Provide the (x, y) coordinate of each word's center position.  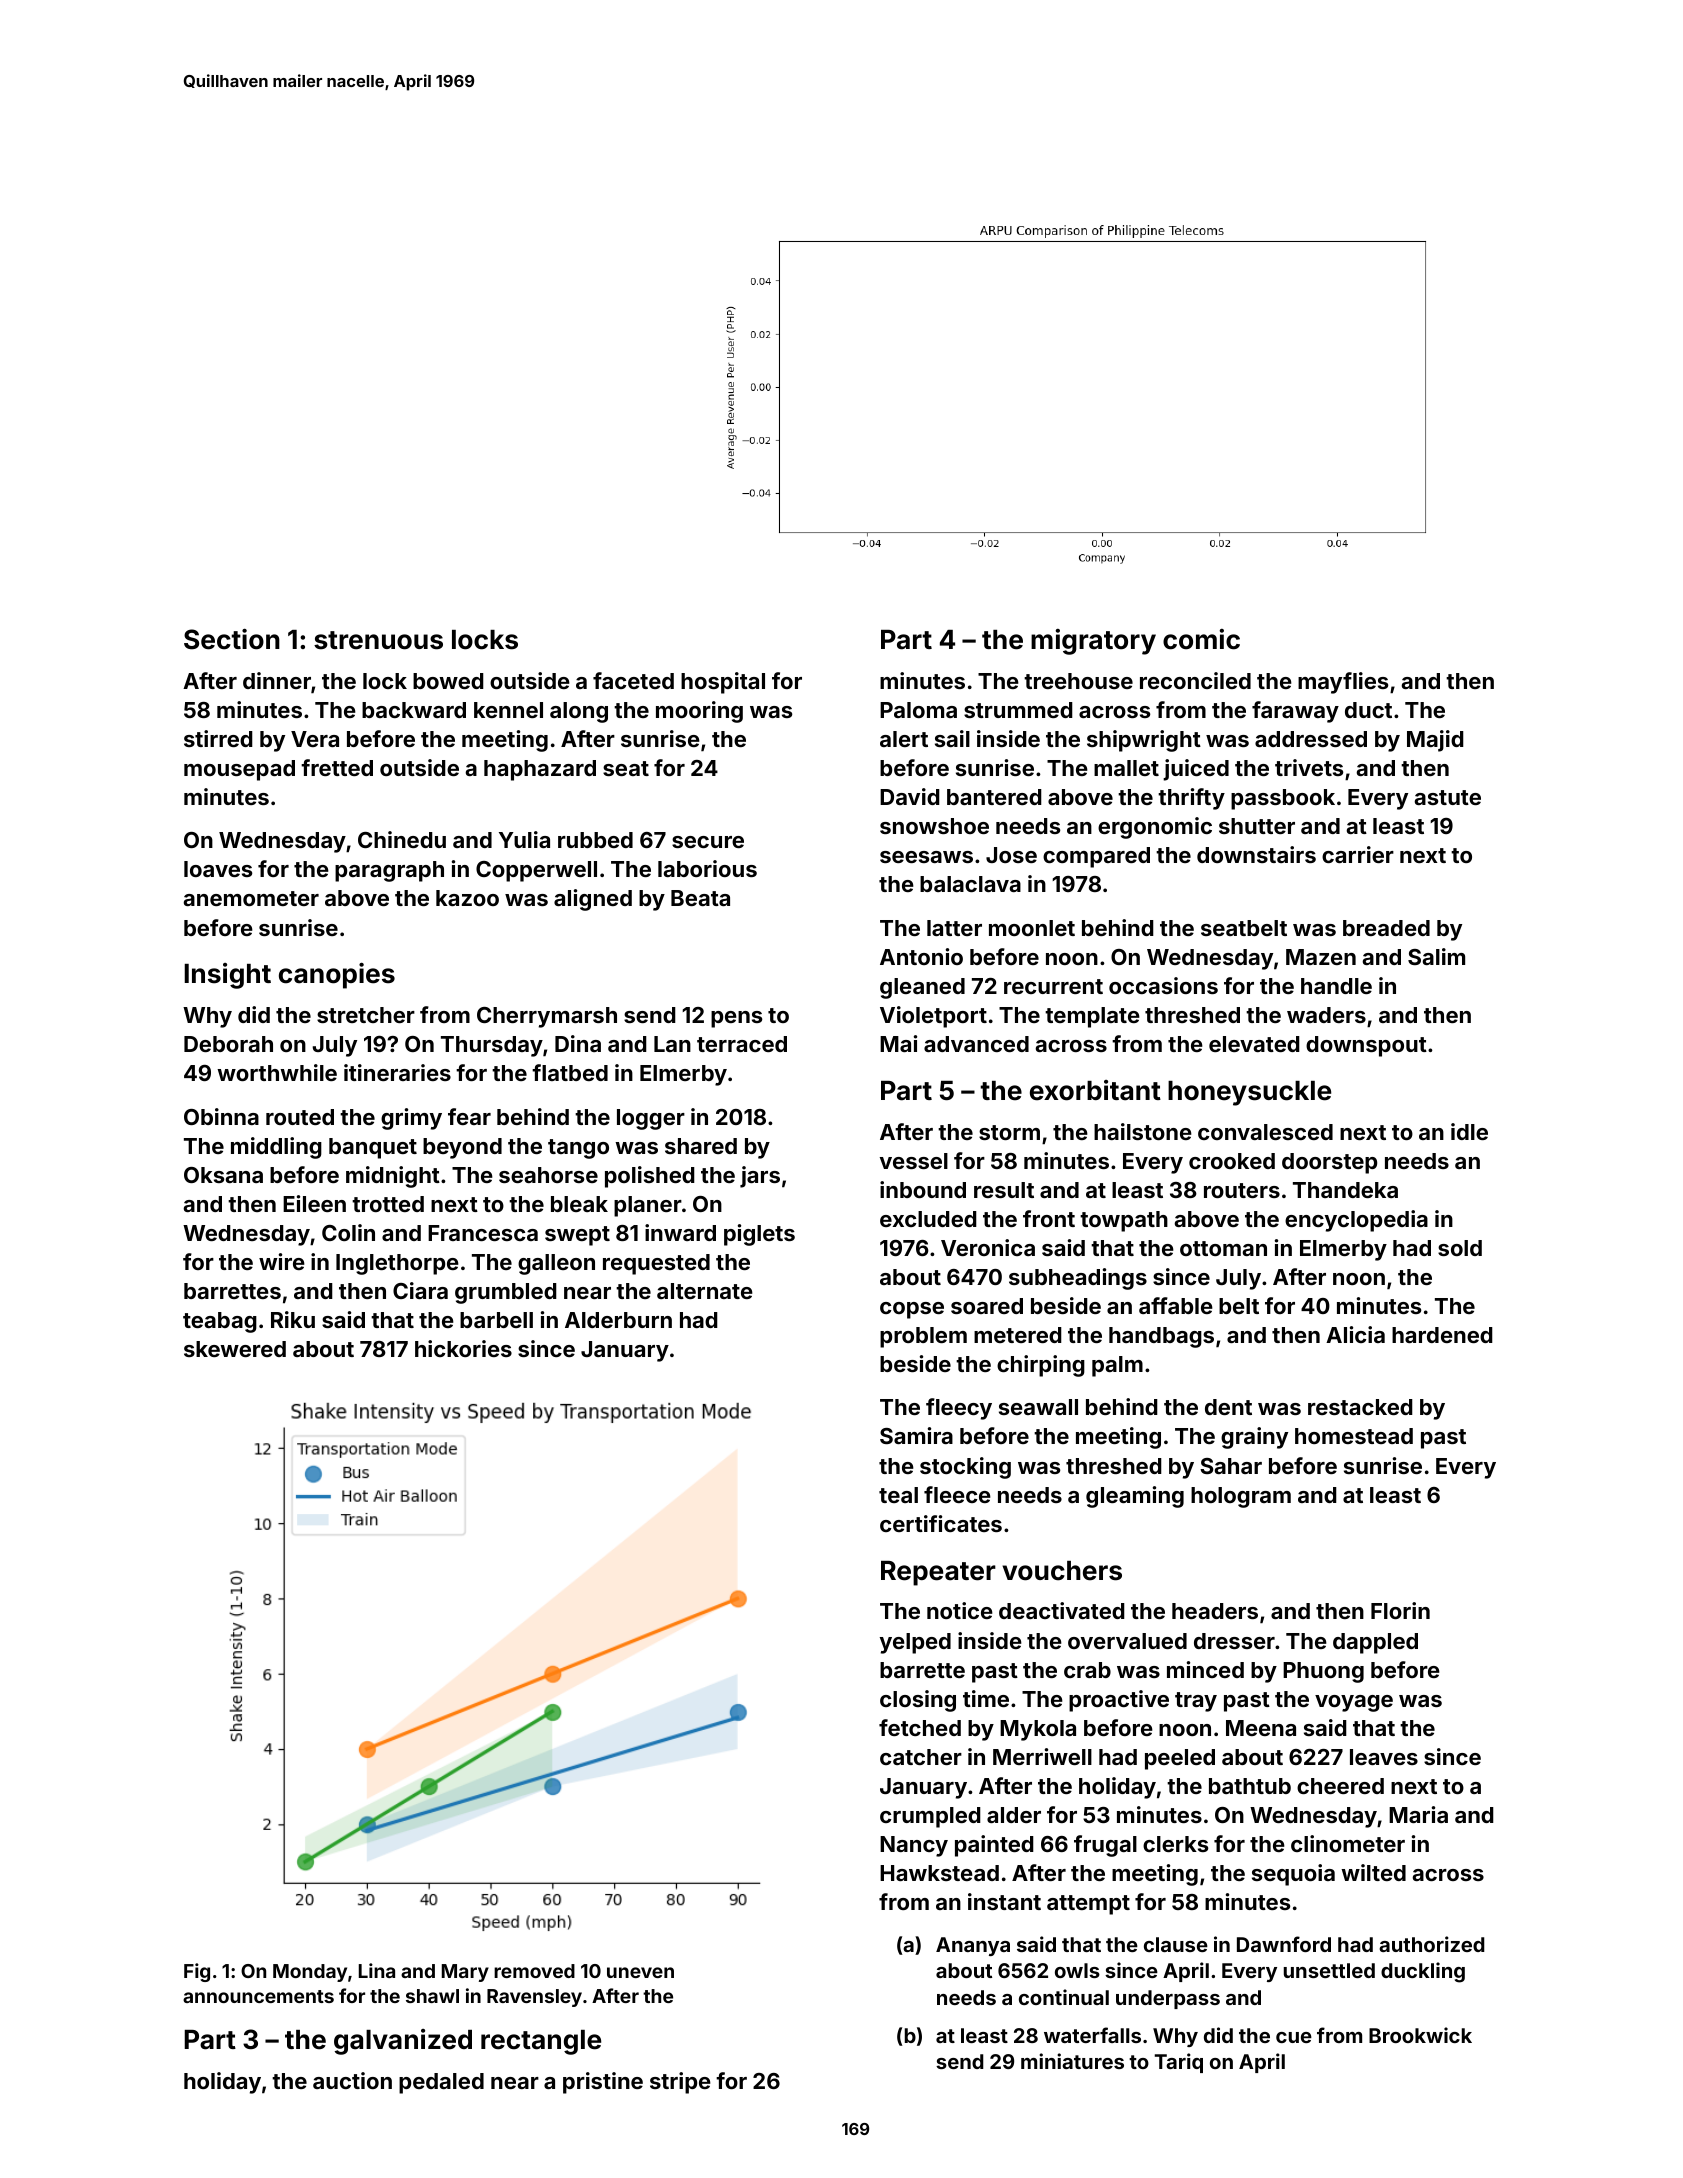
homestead (1354, 1436)
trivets (1309, 767)
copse (912, 1310)
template (1092, 1017)
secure (708, 842)
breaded (1386, 928)
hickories (463, 1348)
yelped (915, 1643)
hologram (1241, 1497)
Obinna (221, 1116)
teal (898, 1495)
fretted (337, 767)
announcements (258, 1996)
